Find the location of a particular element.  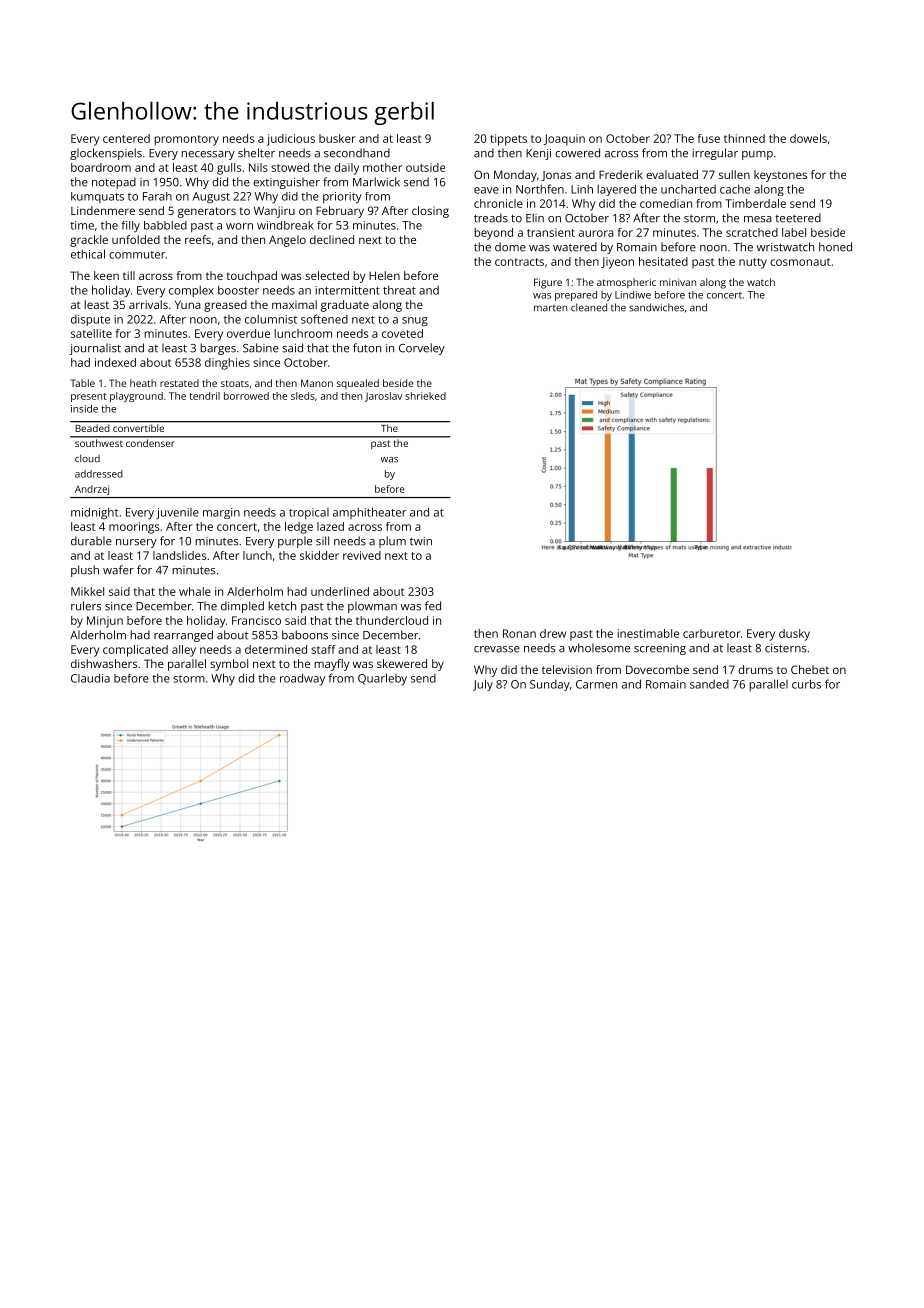

Corveley is located at coordinates (422, 349).
